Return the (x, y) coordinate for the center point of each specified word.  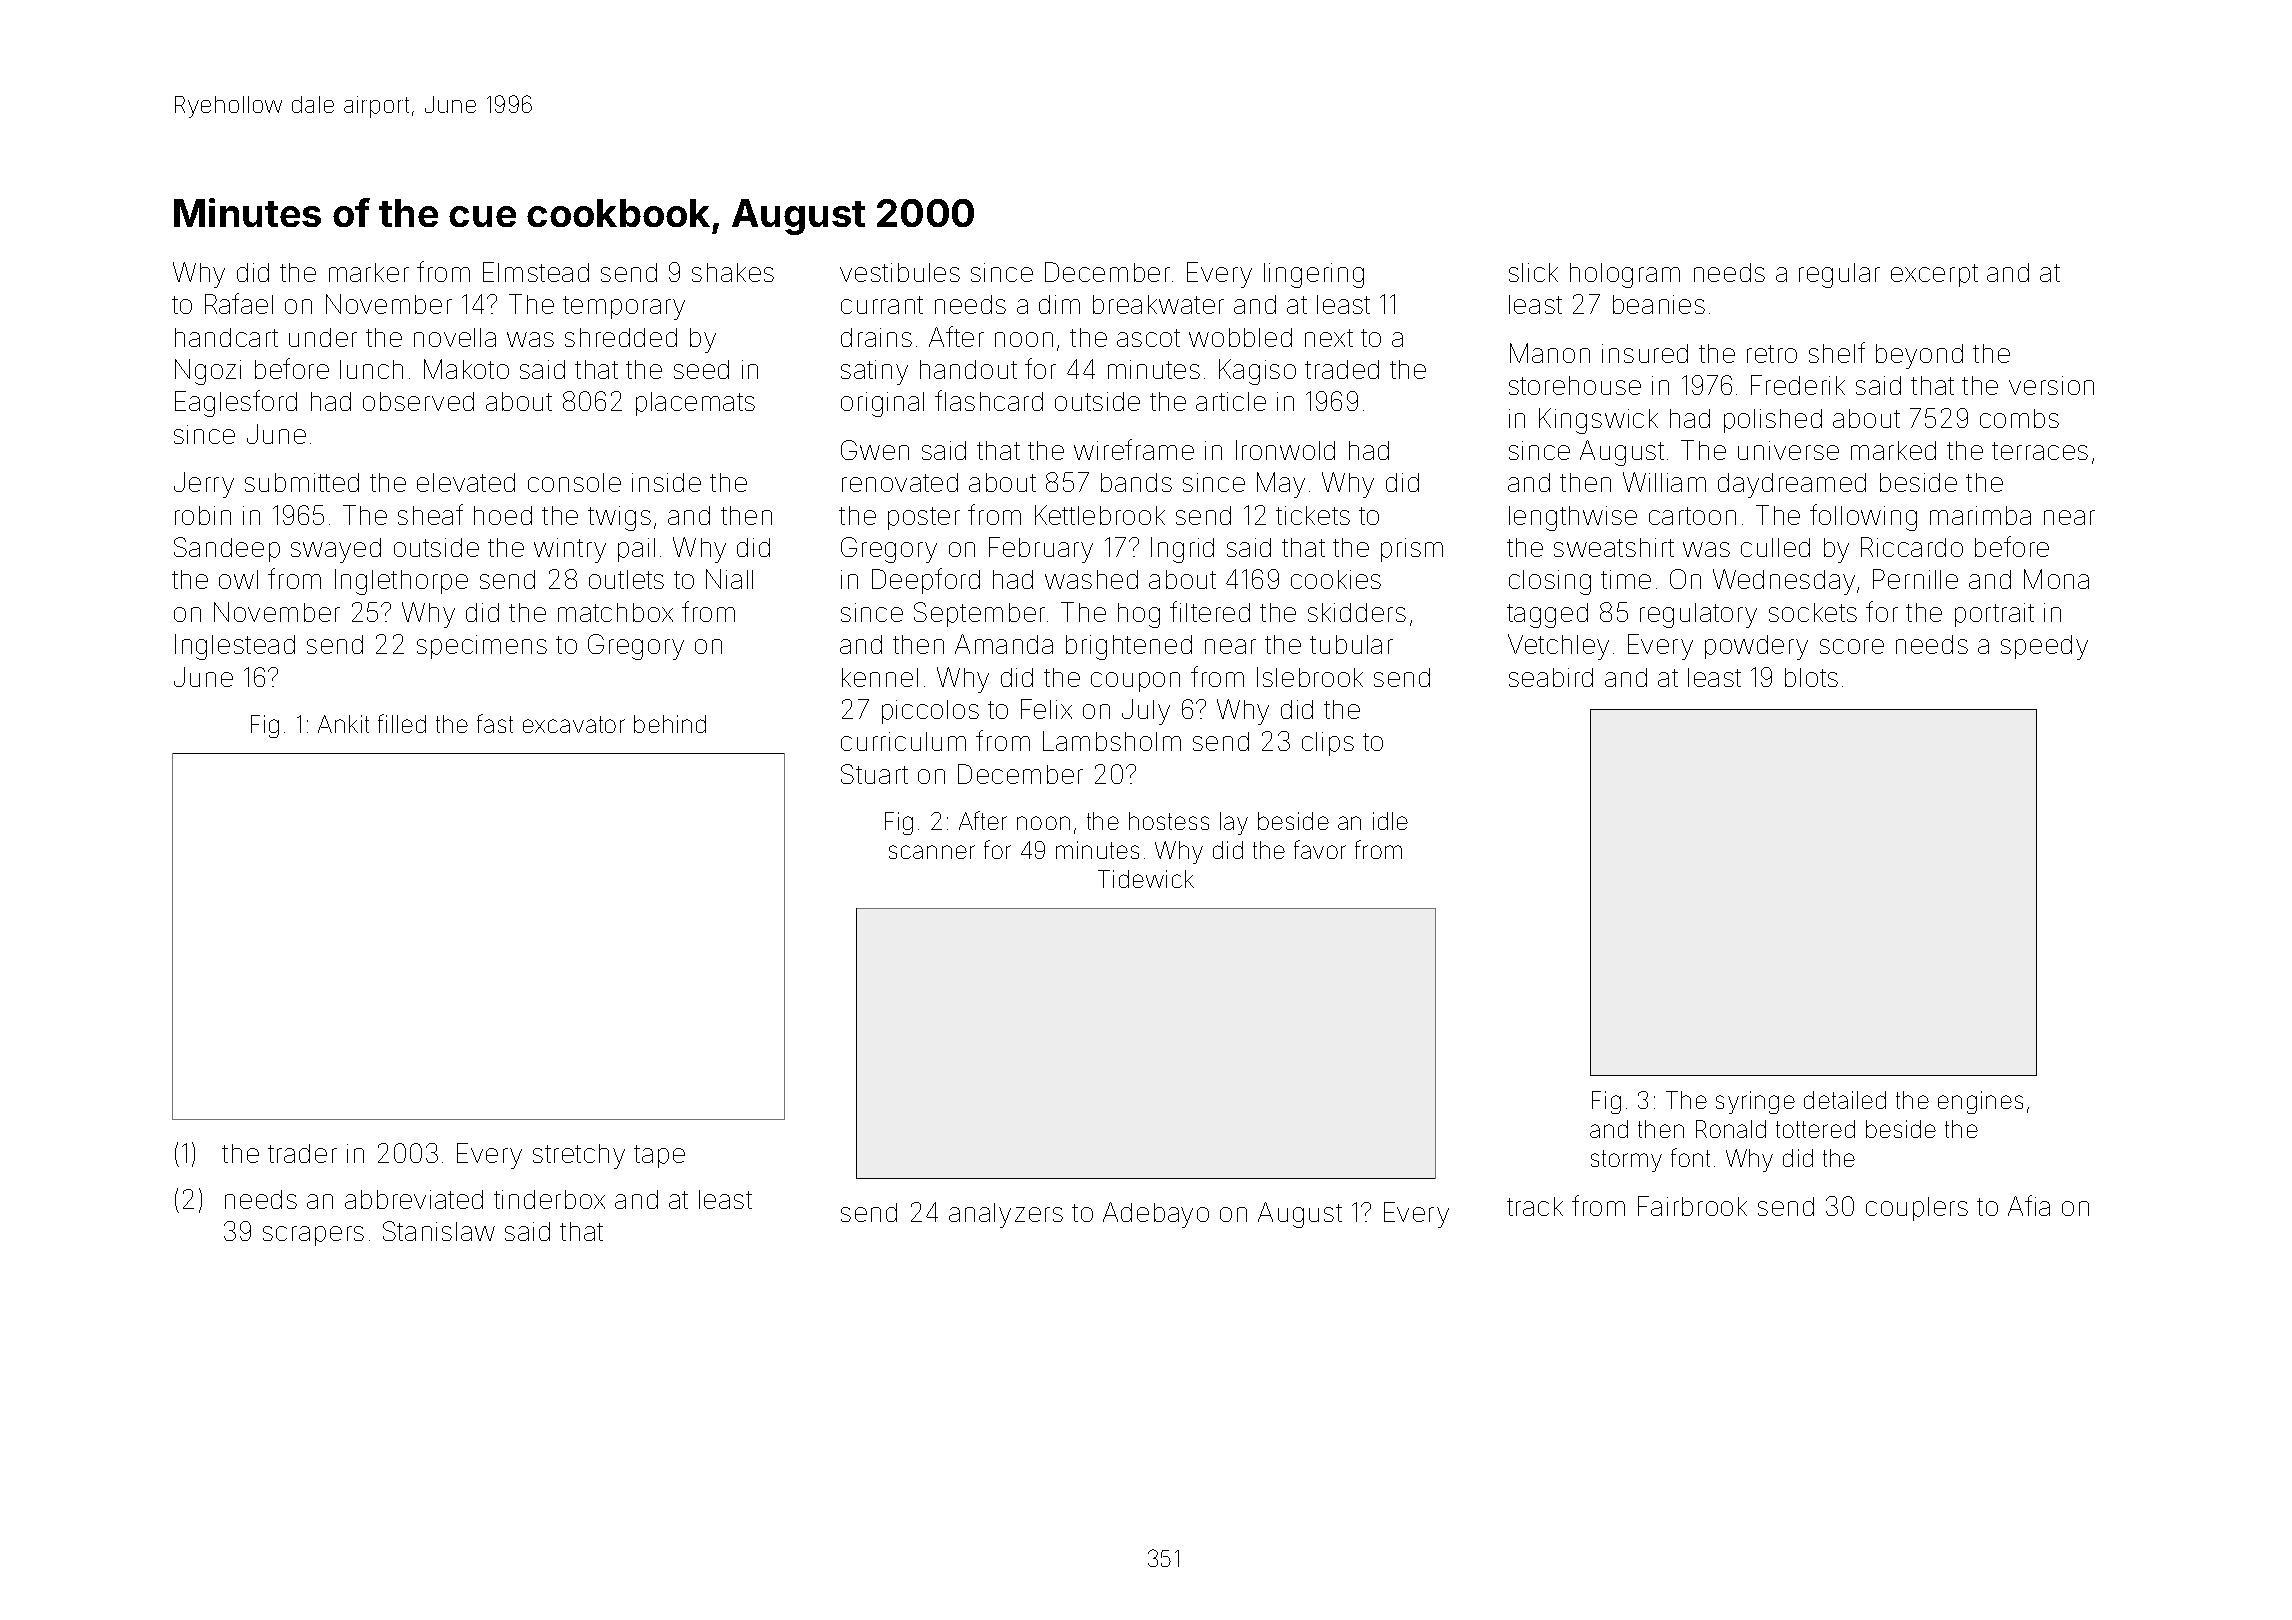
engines (1980, 1102)
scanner (932, 852)
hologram (1625, 275)
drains (876, 337)
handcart (226, 337)
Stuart (874, 774)
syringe (1755, 1102)
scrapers (313, 1236)
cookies (1336, 579)
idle (1390, 821)
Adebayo (1156, 1215)
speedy (2044, 647)
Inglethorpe (401, 582)
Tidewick (1146, 879)
